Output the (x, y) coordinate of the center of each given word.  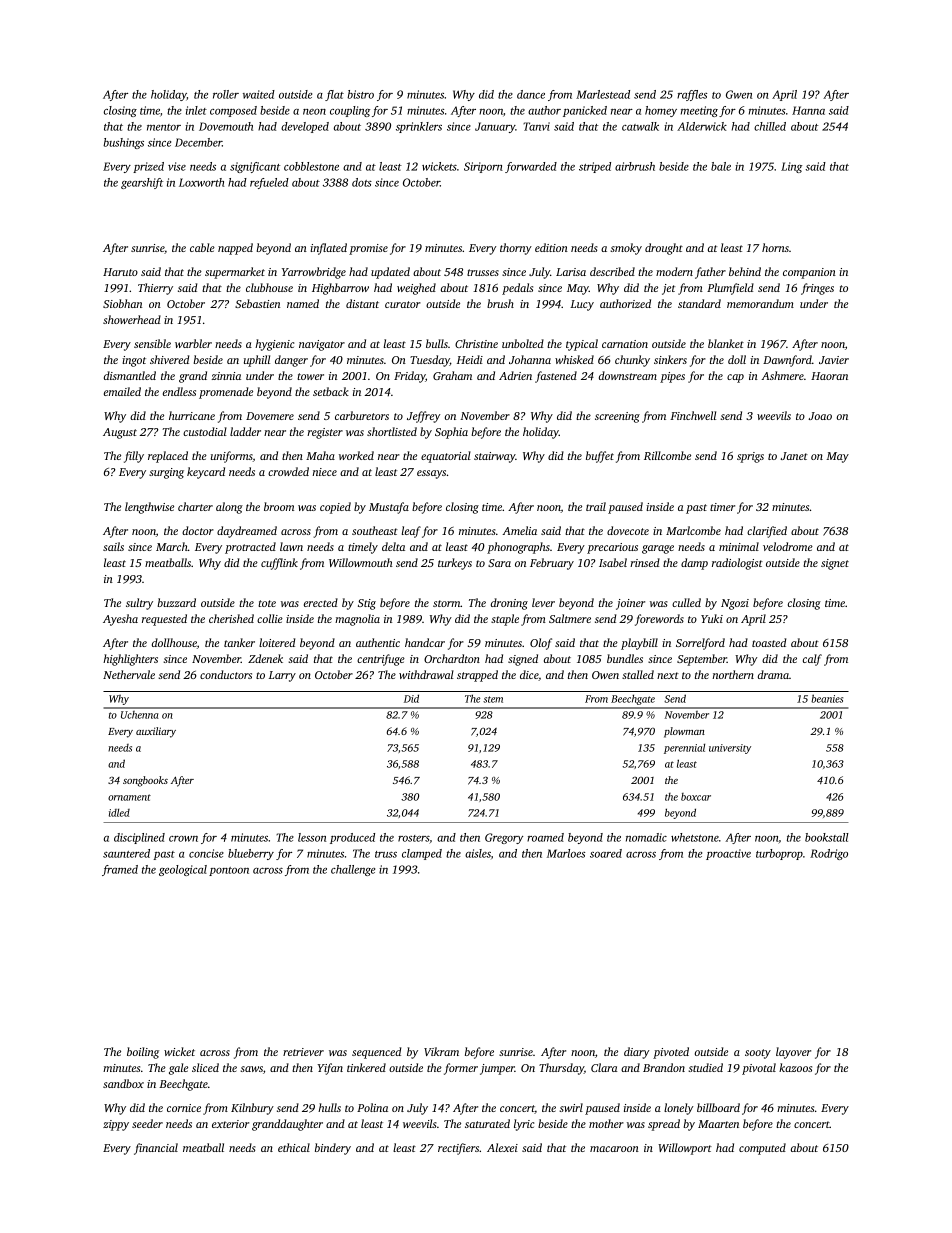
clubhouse (269, 287)
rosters (413, 838)
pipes (672, 377)
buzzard (176, 602)
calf (812, 660)
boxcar (696, 797)
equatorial (446, 457)
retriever (303, 1052)
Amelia (519, 530)
